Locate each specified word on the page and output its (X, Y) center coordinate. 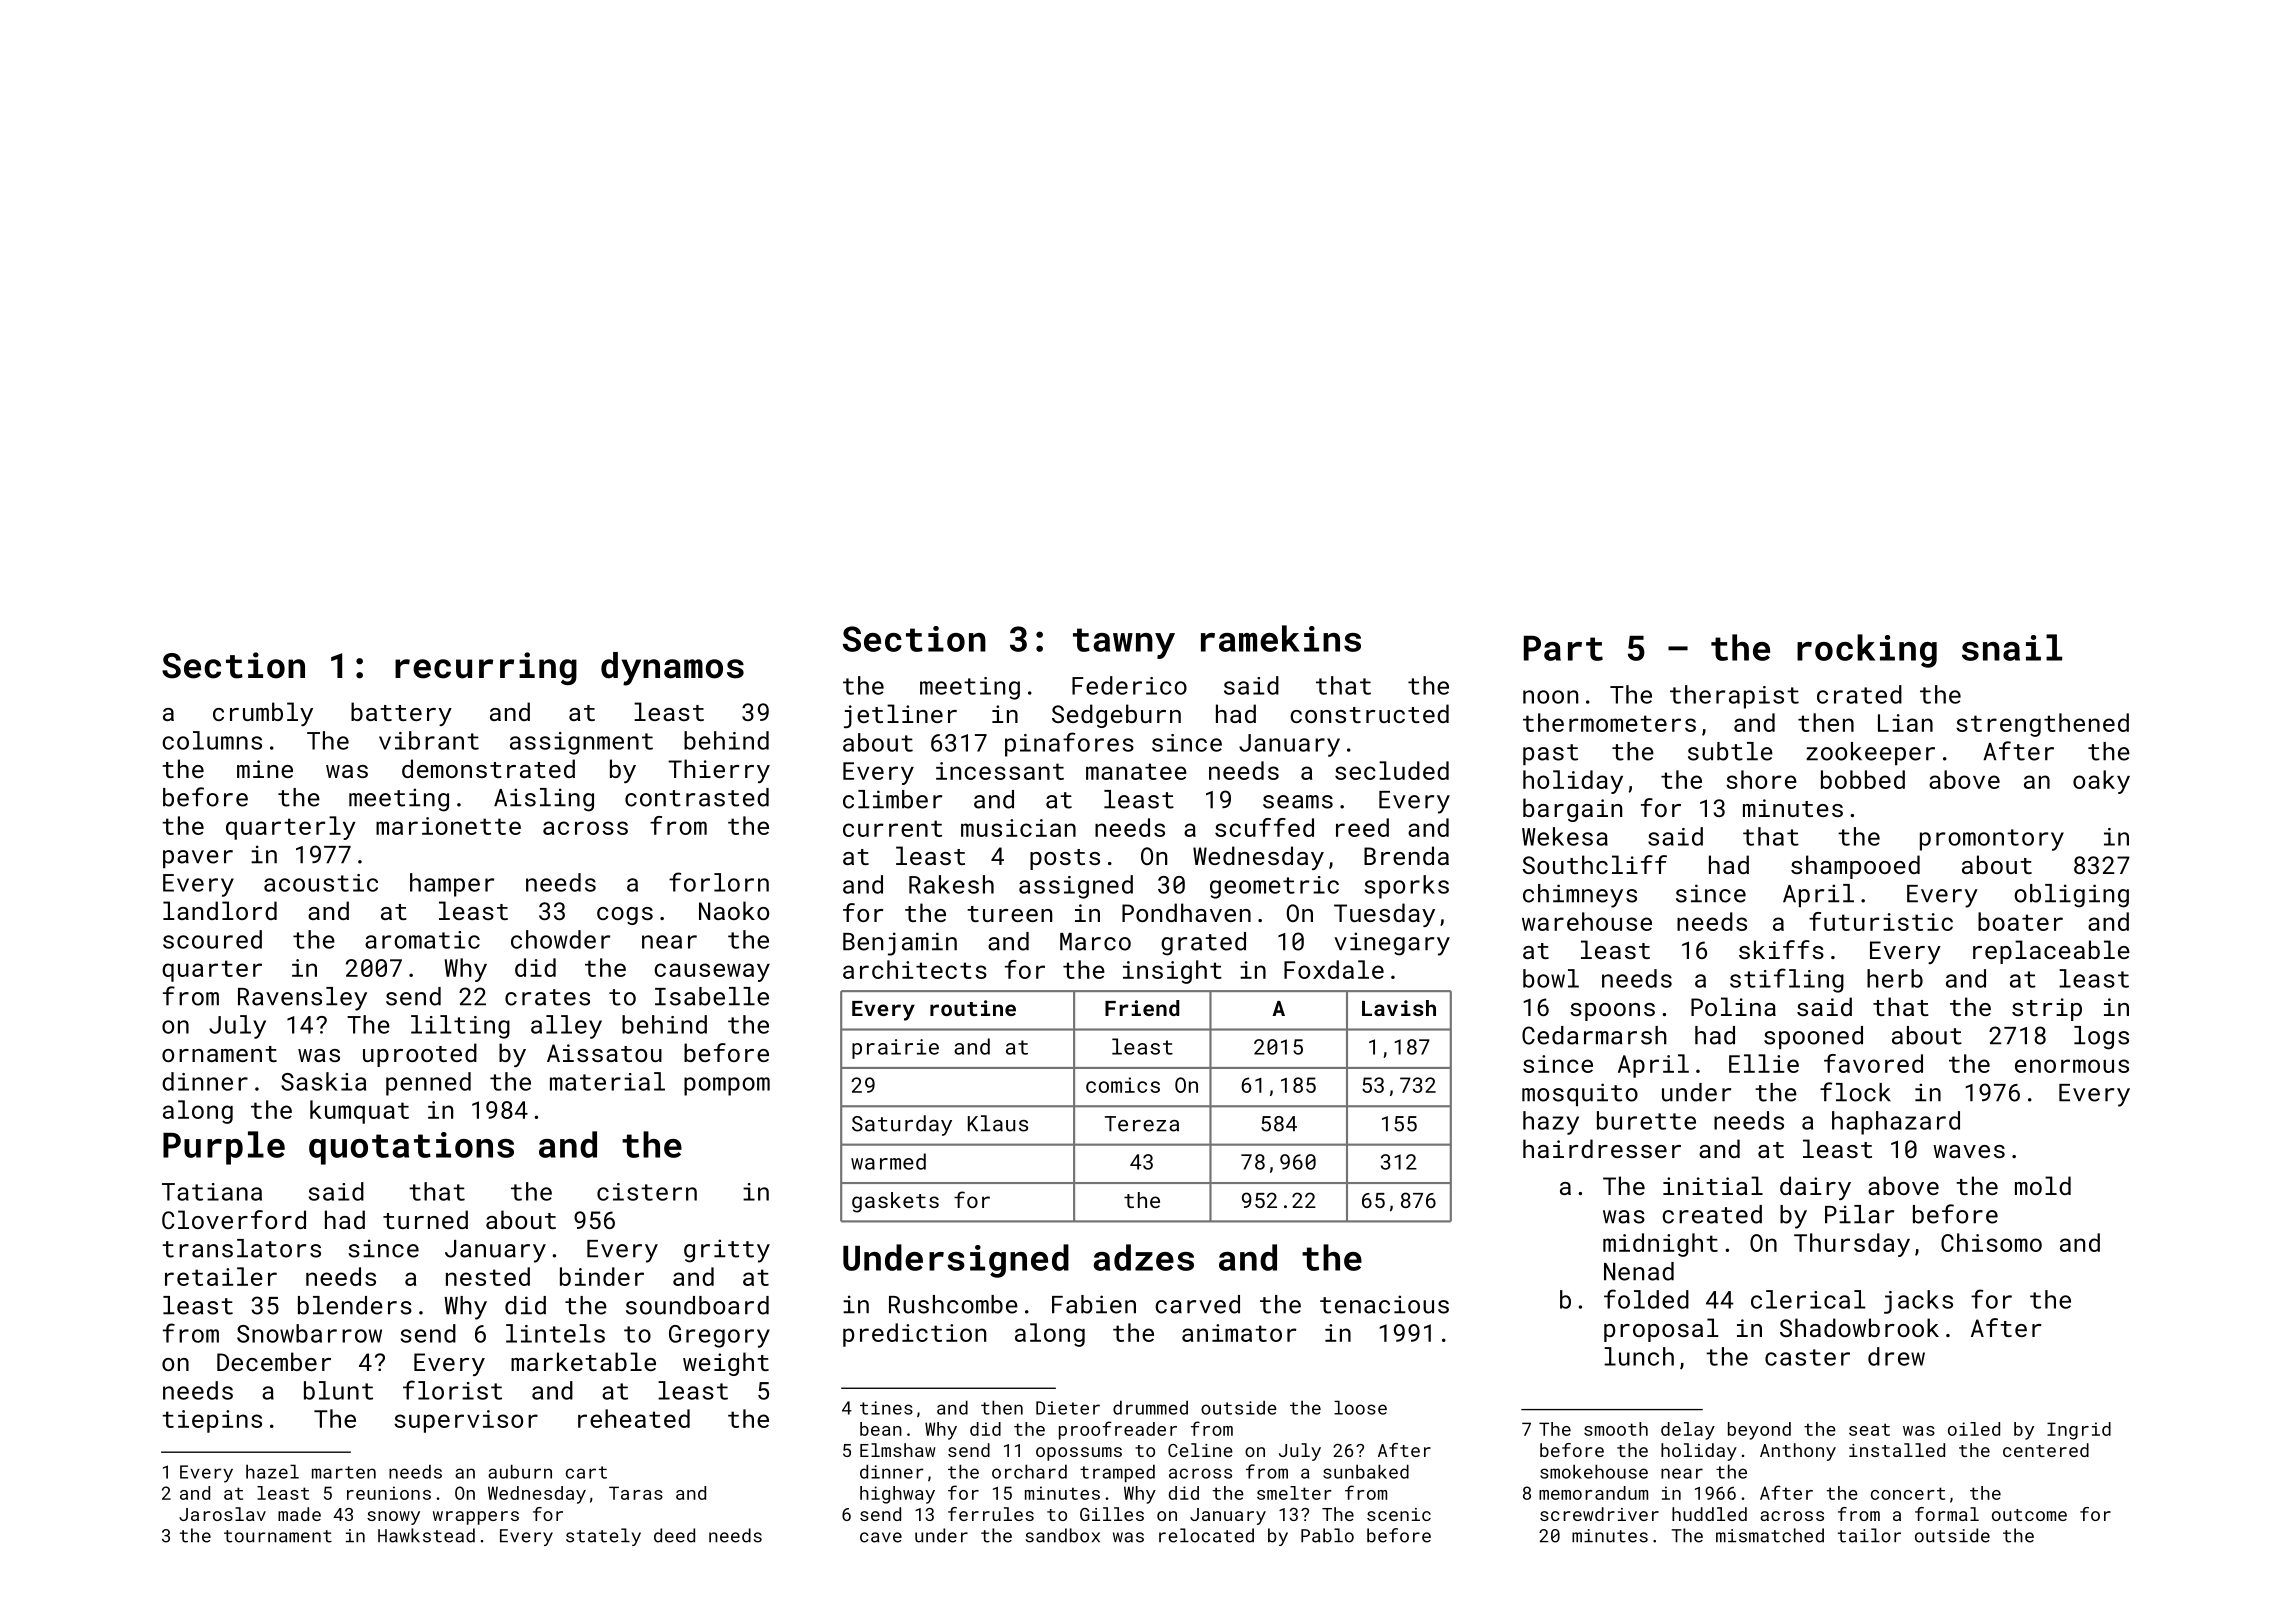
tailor (1869, 1535)
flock (1855, 1092)
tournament (278, 1536)
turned (425, 1219)
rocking (1867, 651)
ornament (219, 1054)
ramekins (1281, 638)
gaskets (895, 1202)
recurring (486, 668)
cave (881, 1537)
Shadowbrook (1859, 1327)
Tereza (1142, 1124)
